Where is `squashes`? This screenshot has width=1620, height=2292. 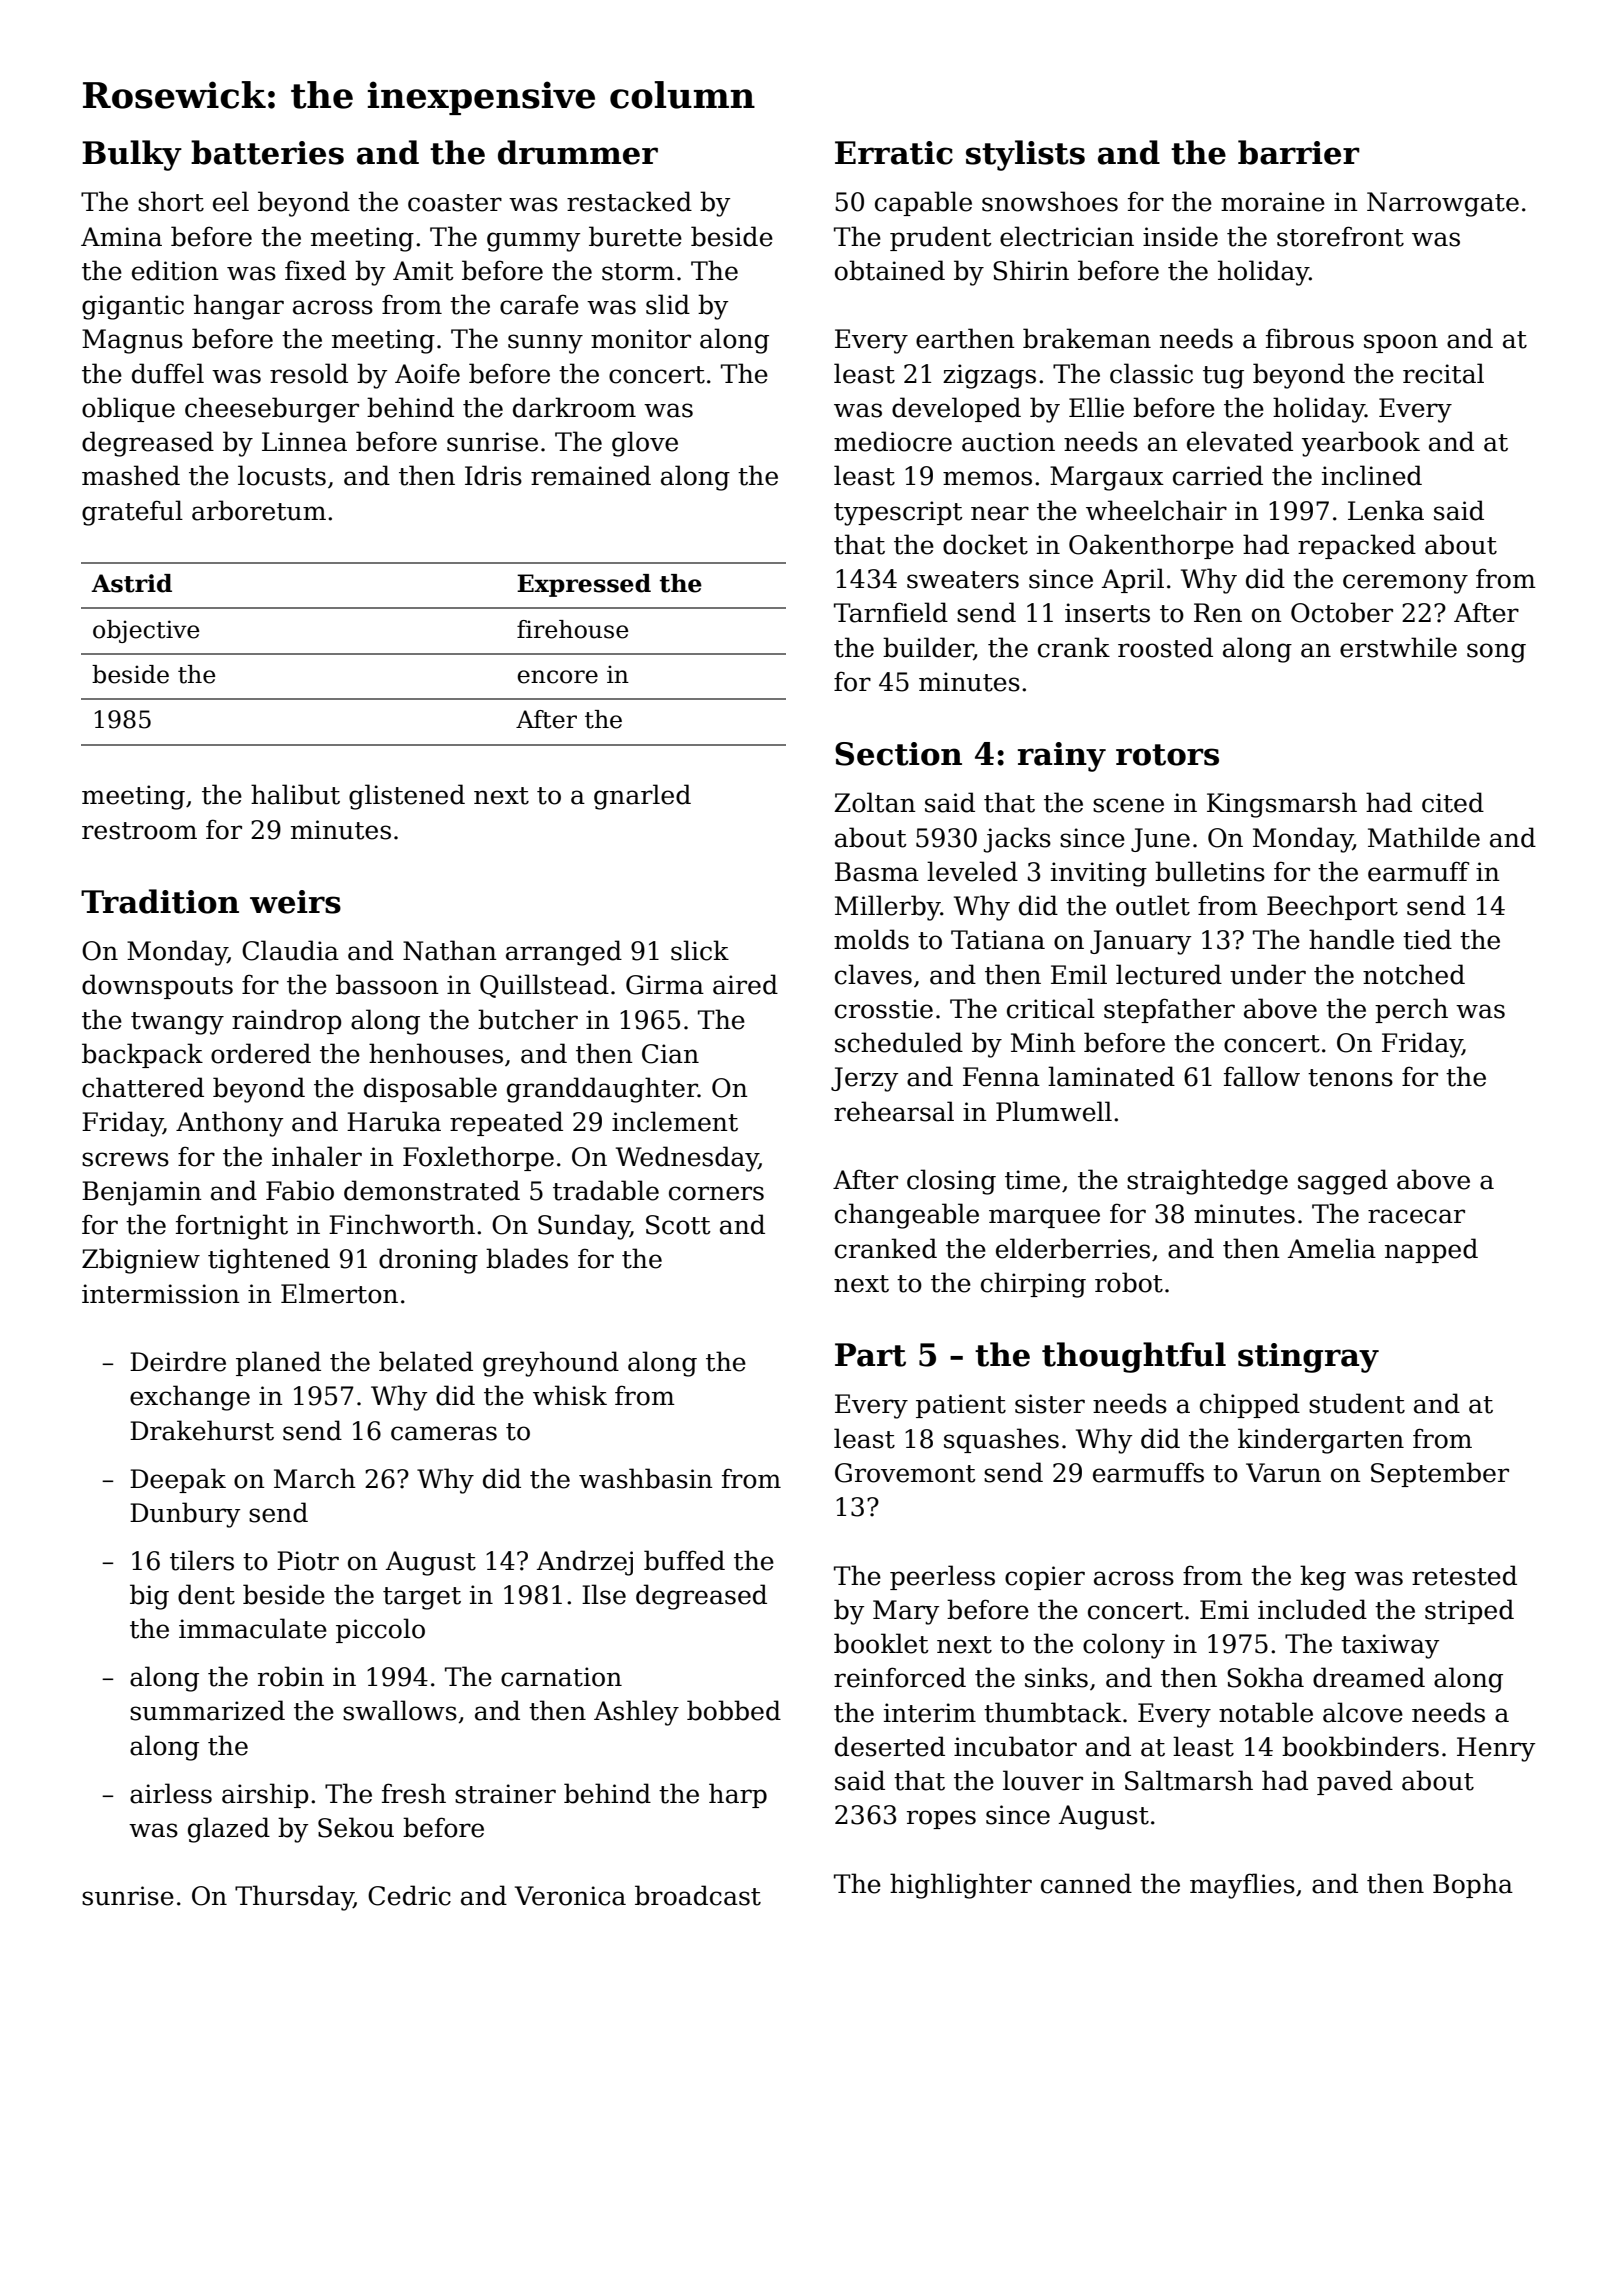 squashes is located at coordinates (1001, 1440).
